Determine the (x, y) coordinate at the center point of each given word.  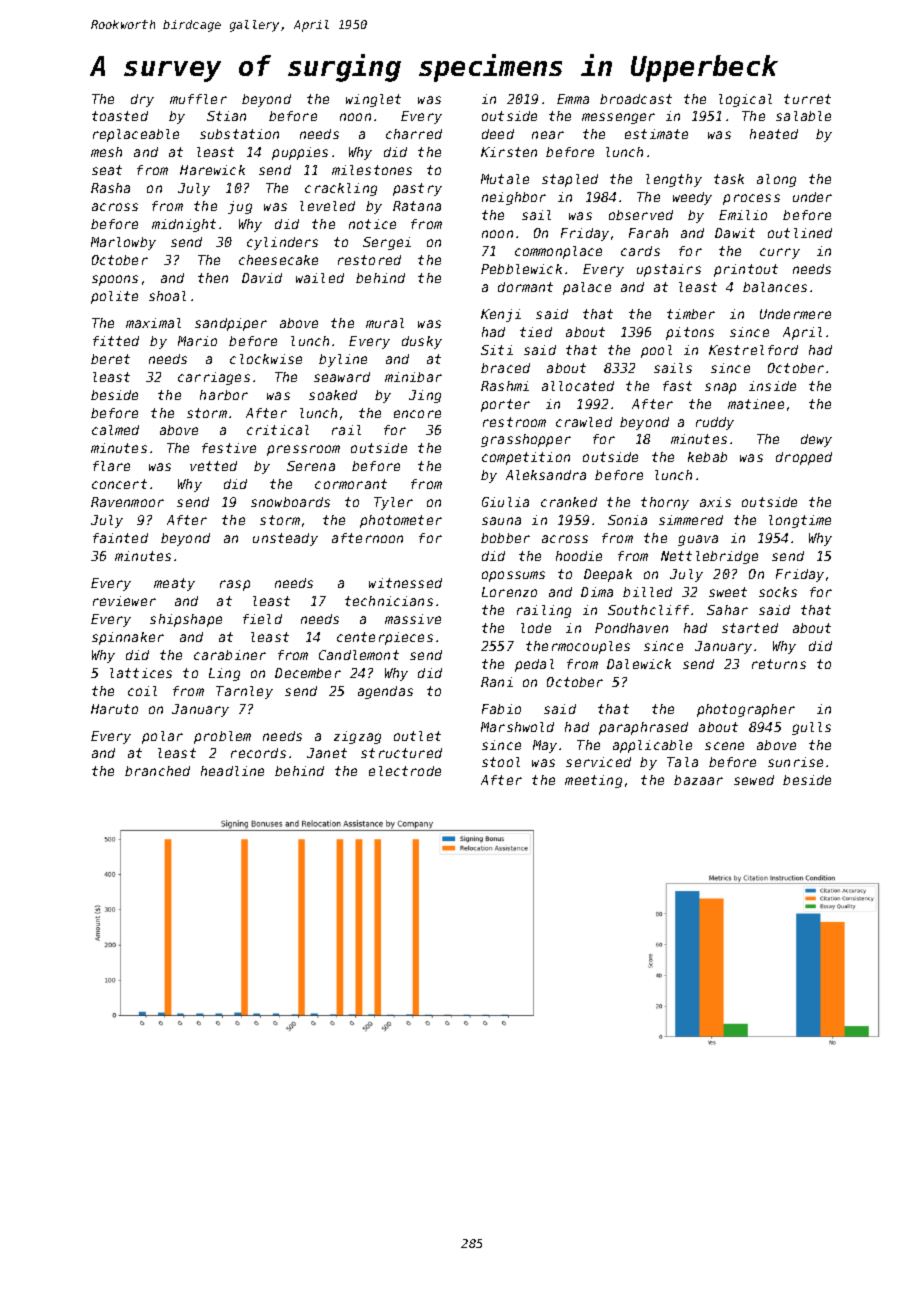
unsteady (285, 539)
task (729, 179)
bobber (505, 538)
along (776, 180)
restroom (514, 422)
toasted (120, 116)
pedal (534, 665)
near (548, 135)
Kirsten (509, 152)
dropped (804, 458)
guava (698, 540)
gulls (811, 728)
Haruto (114, 709)
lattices (141, 673)
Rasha (110, 188)
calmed (115, 430)
